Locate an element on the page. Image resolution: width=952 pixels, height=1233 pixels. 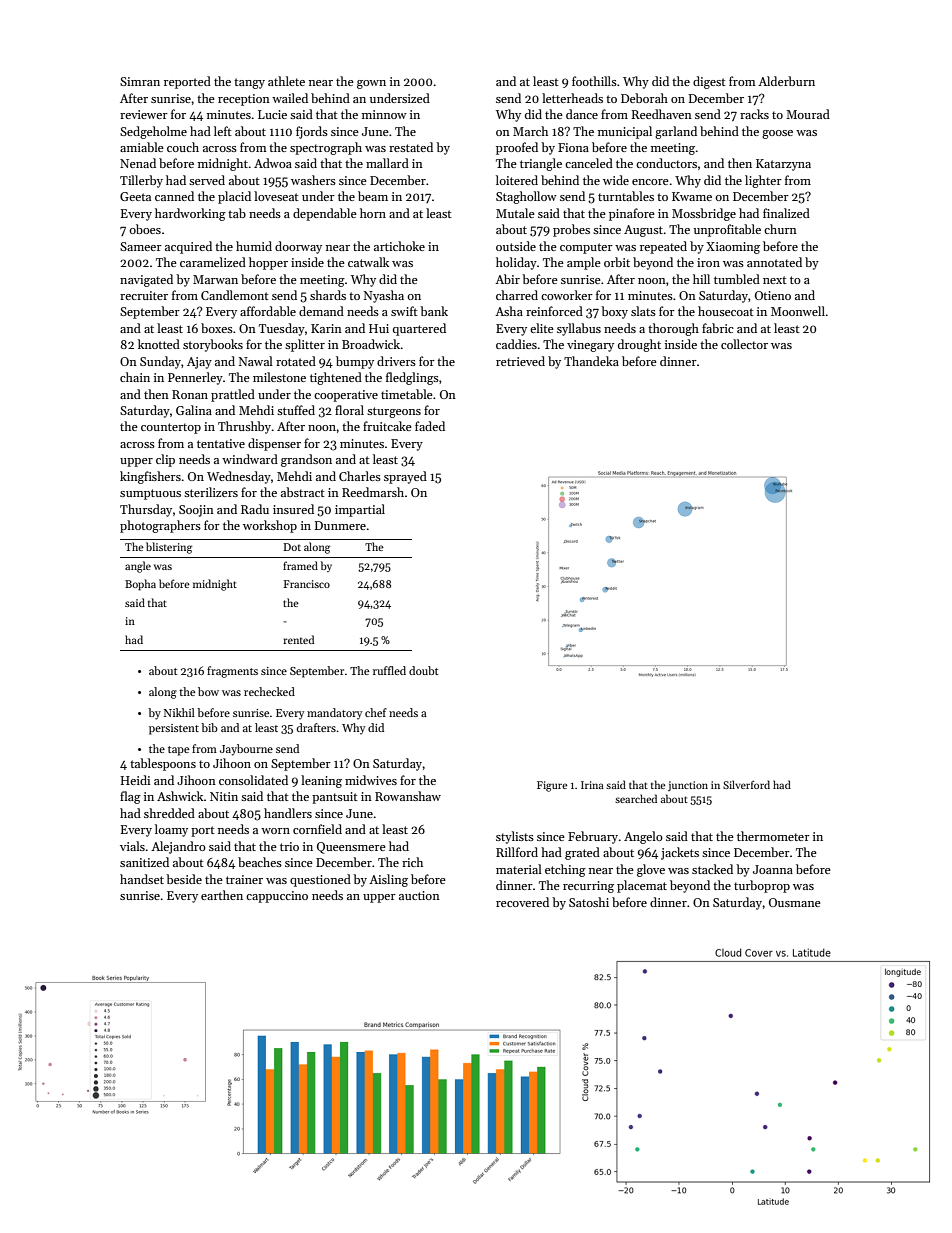
auction is located at coordinates (419, 895).
